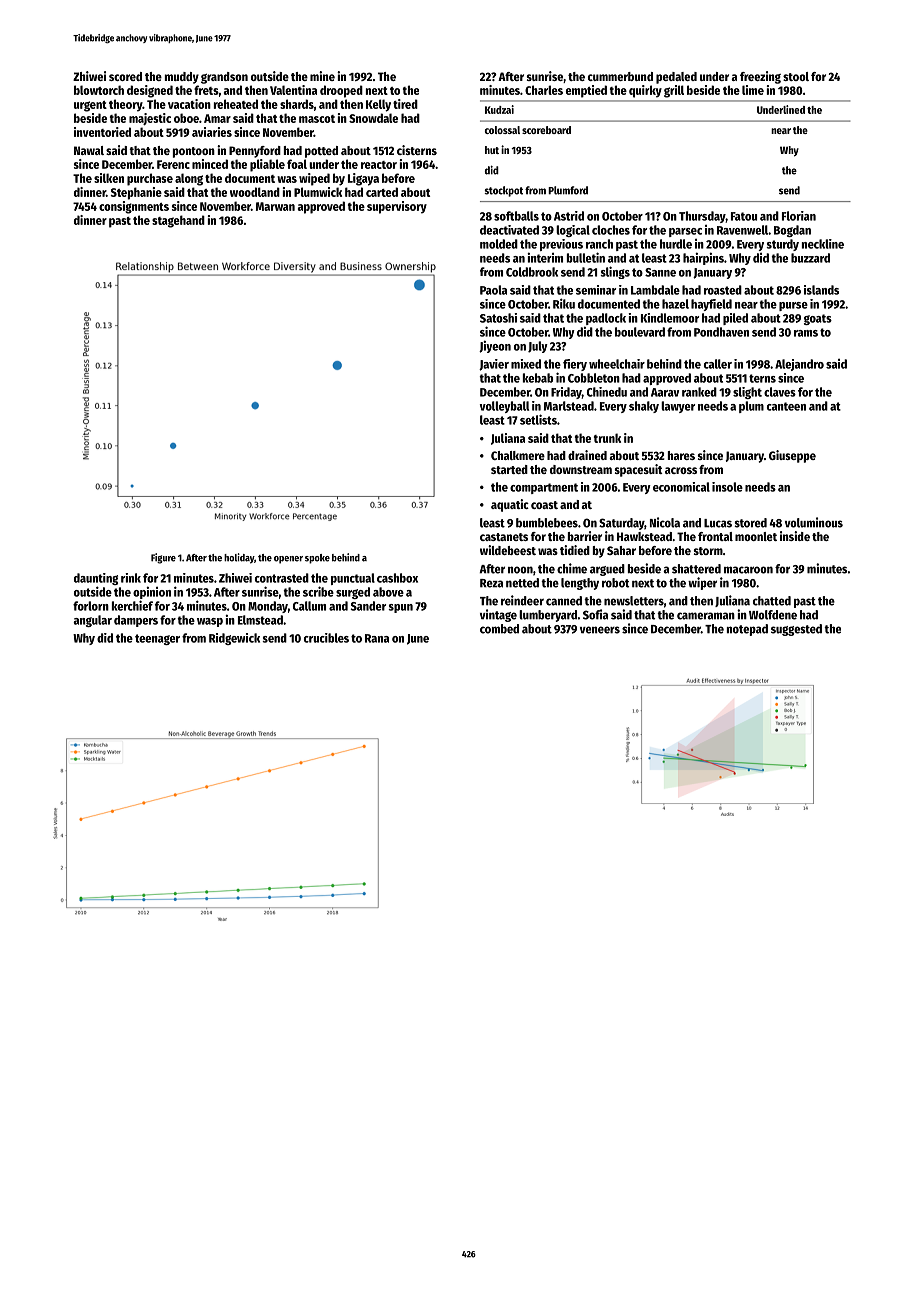 This screenshot has width=924, height=1308. I want to click on islands, so click(821, 290).
